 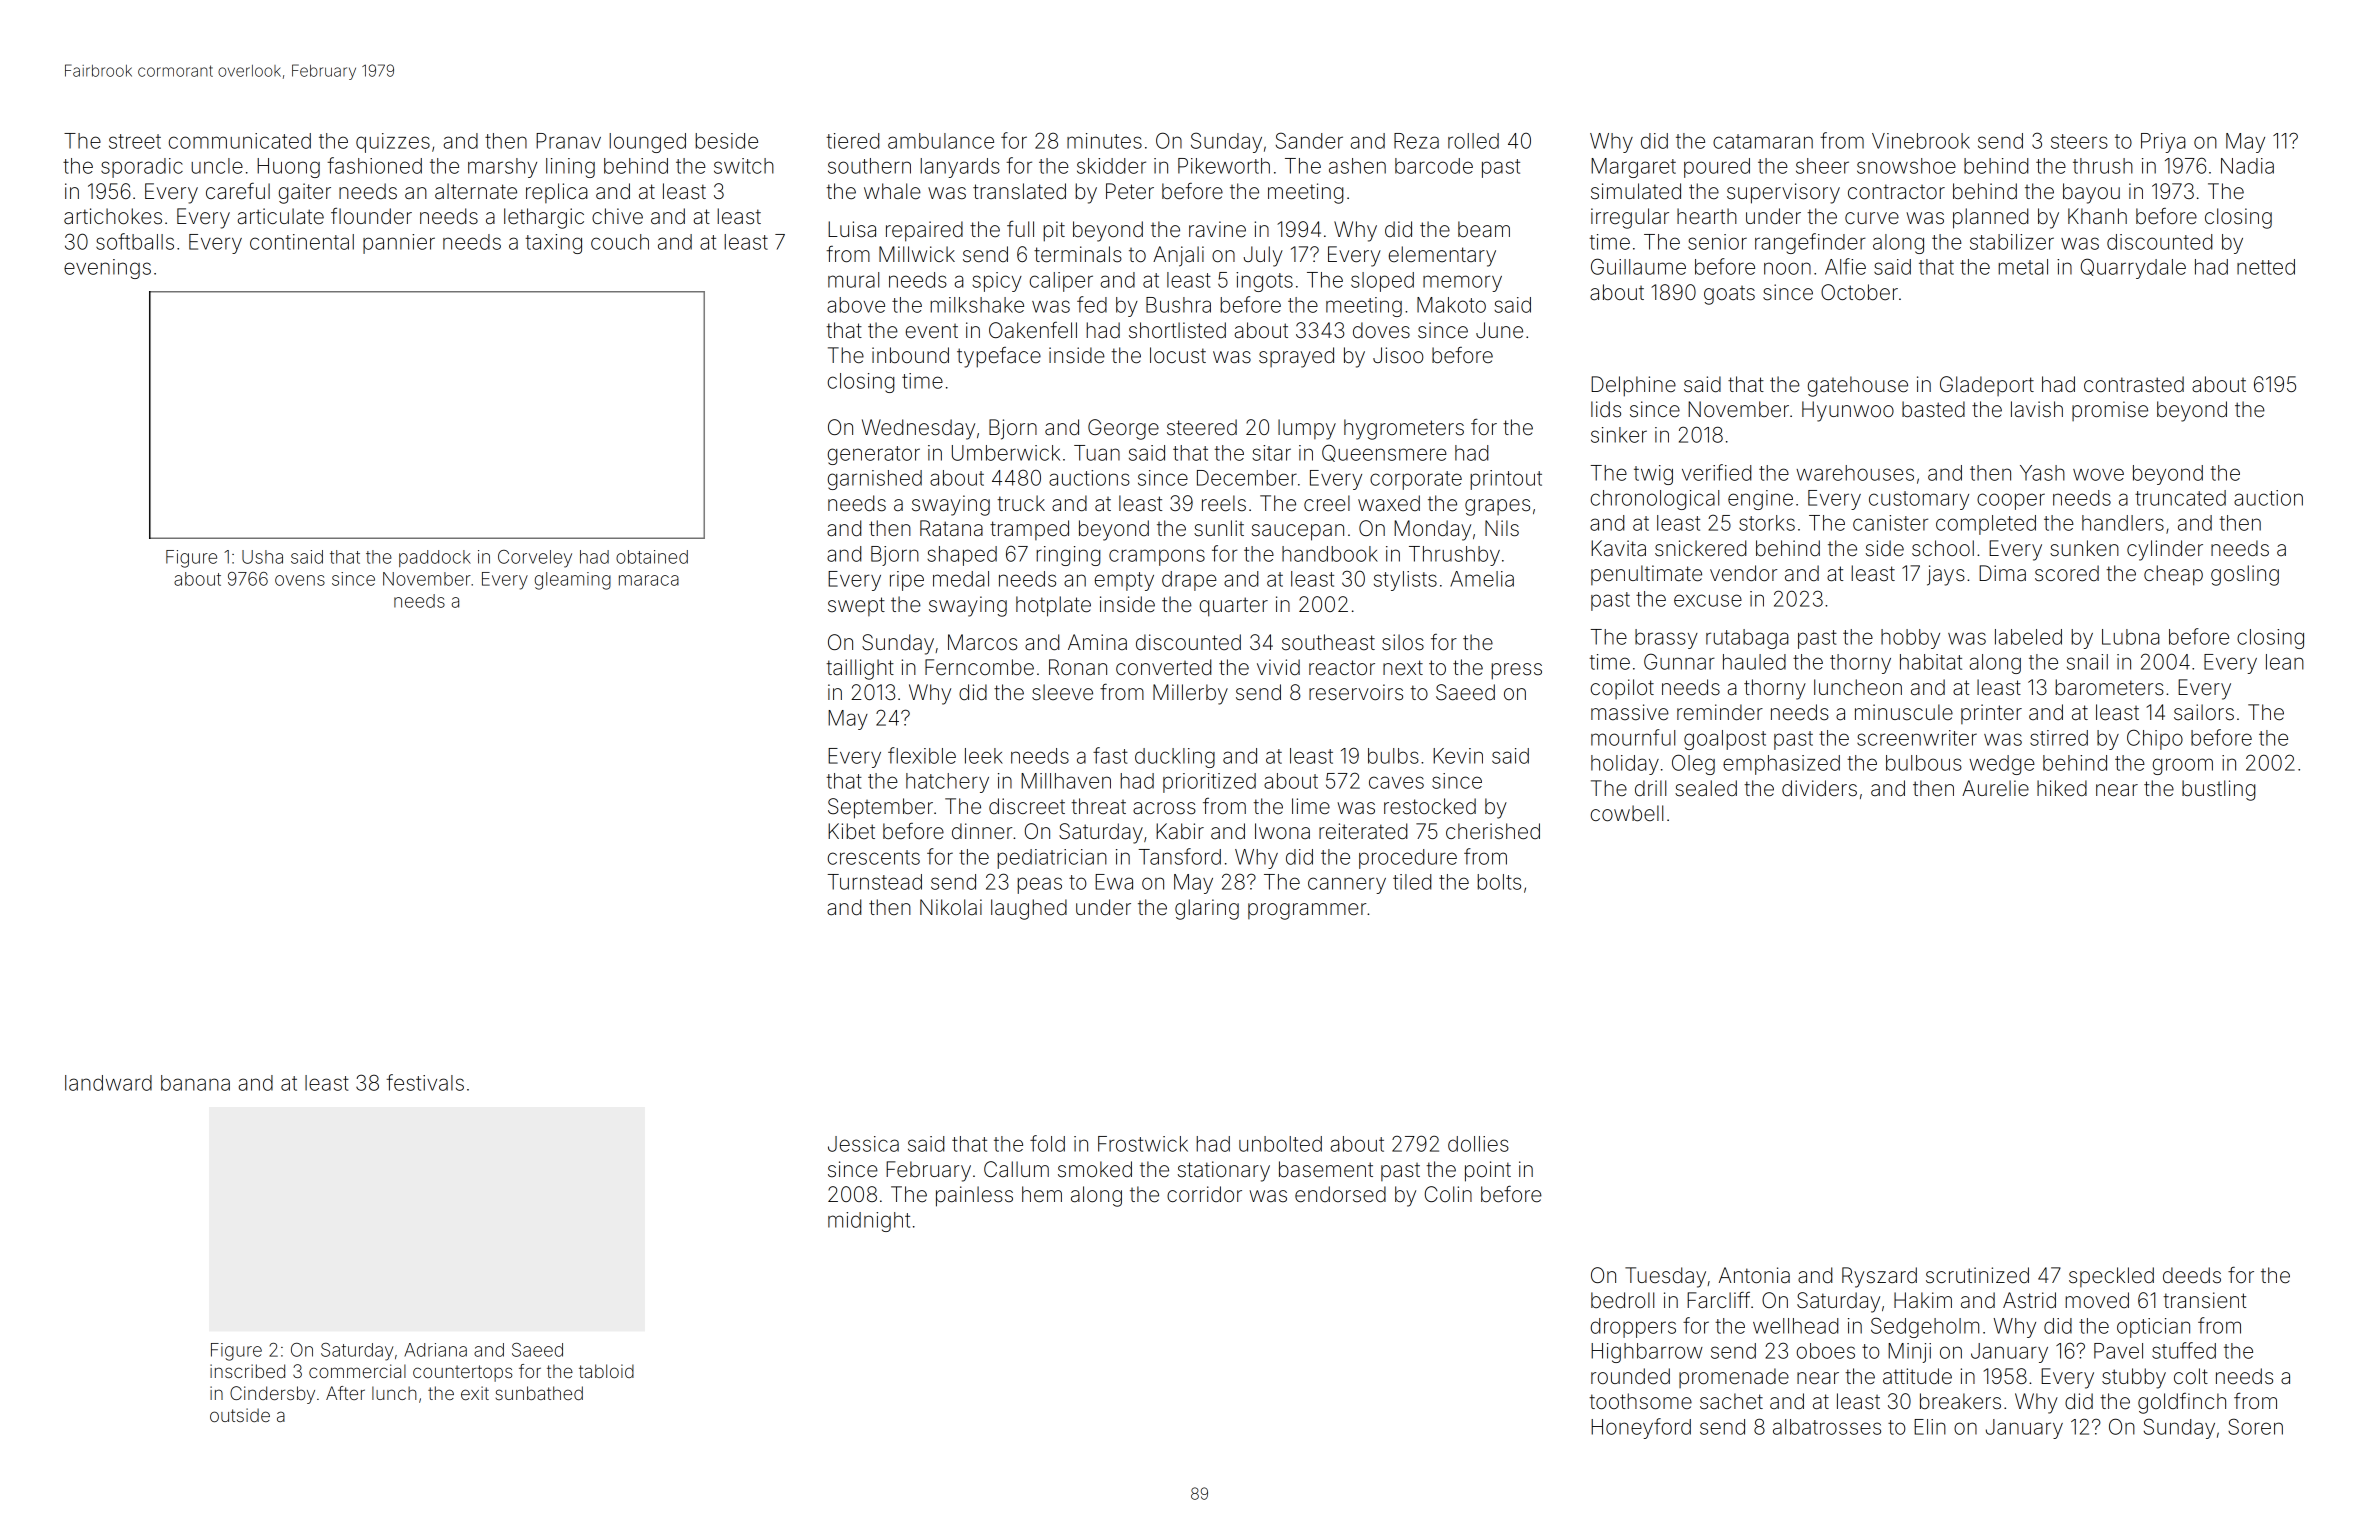 What do you see at coordinates (1207, 909) in the screenshot?
I see `glaring` at bounding box center [1207, 909].
